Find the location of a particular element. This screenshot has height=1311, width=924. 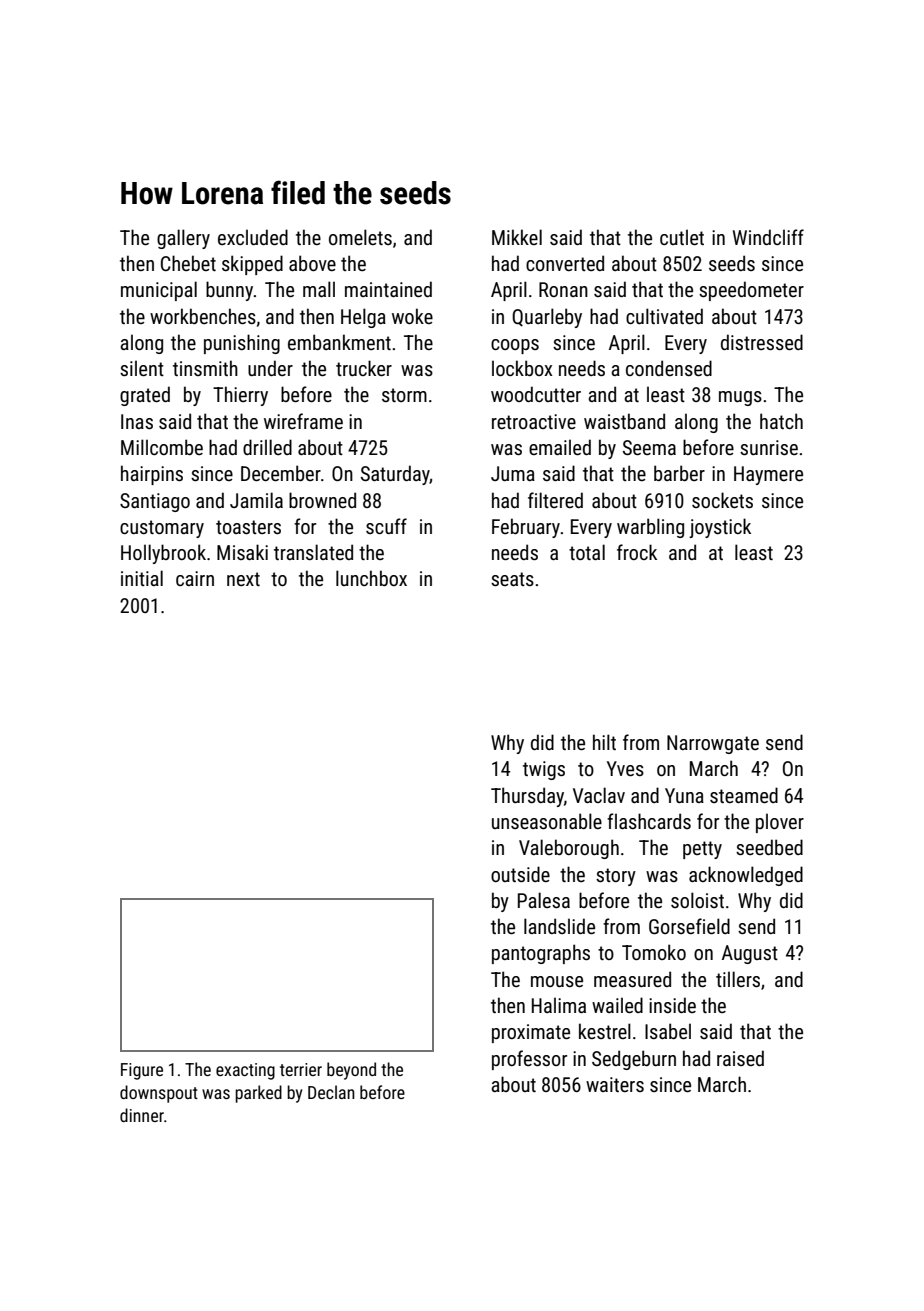

hilt is located at coordinates (604, 742).
